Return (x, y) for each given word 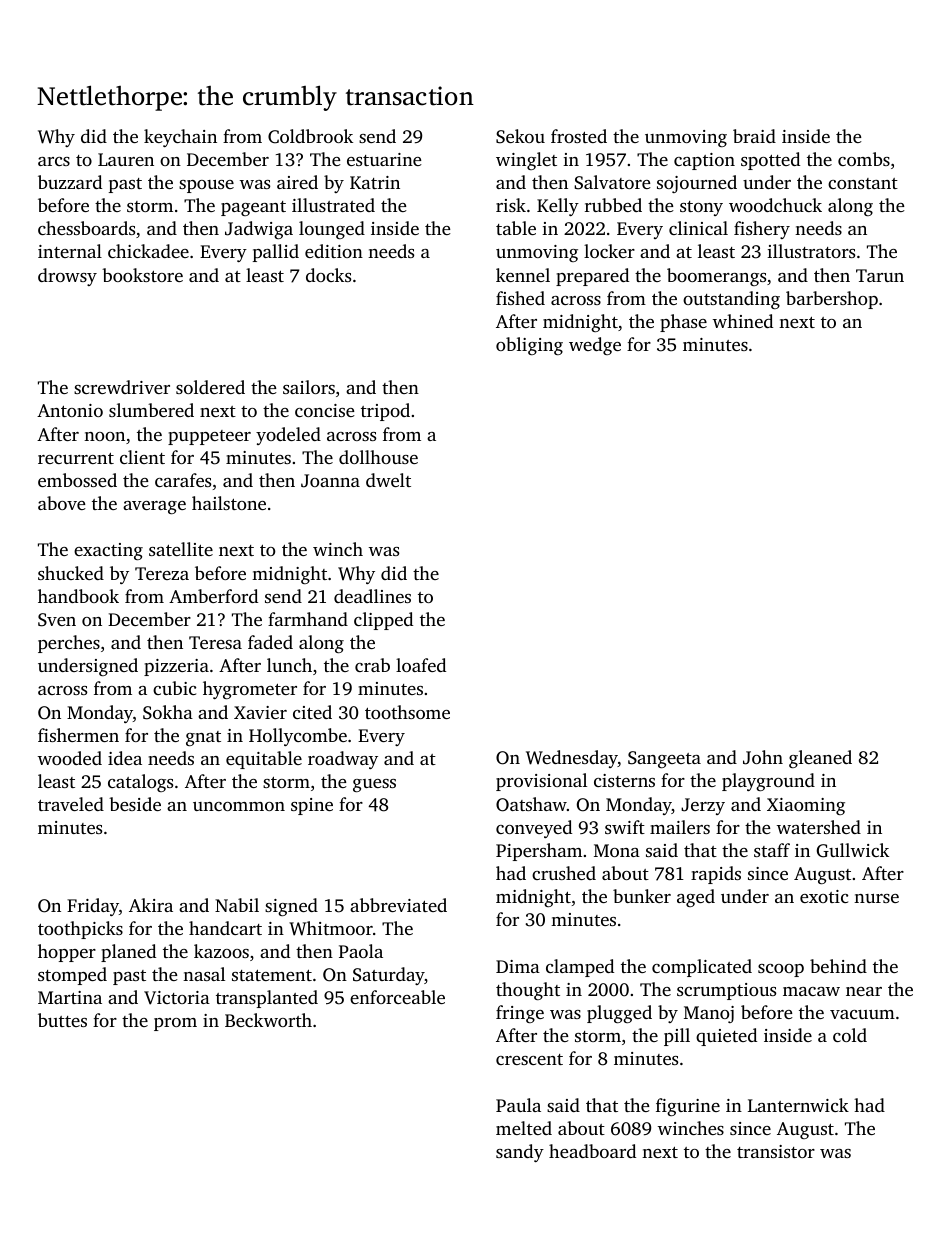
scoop (781, 970)
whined (743, 321)
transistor (776, 1151)
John (763, 757)
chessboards (86, 228)
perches (69, 644)
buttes (62, 1020)
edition (334, 251)
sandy (520, 1153)
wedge (595, 346)
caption (704, 161)
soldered (210, 387)
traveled (71, 804)
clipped (383, 621)
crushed (564, 873)
